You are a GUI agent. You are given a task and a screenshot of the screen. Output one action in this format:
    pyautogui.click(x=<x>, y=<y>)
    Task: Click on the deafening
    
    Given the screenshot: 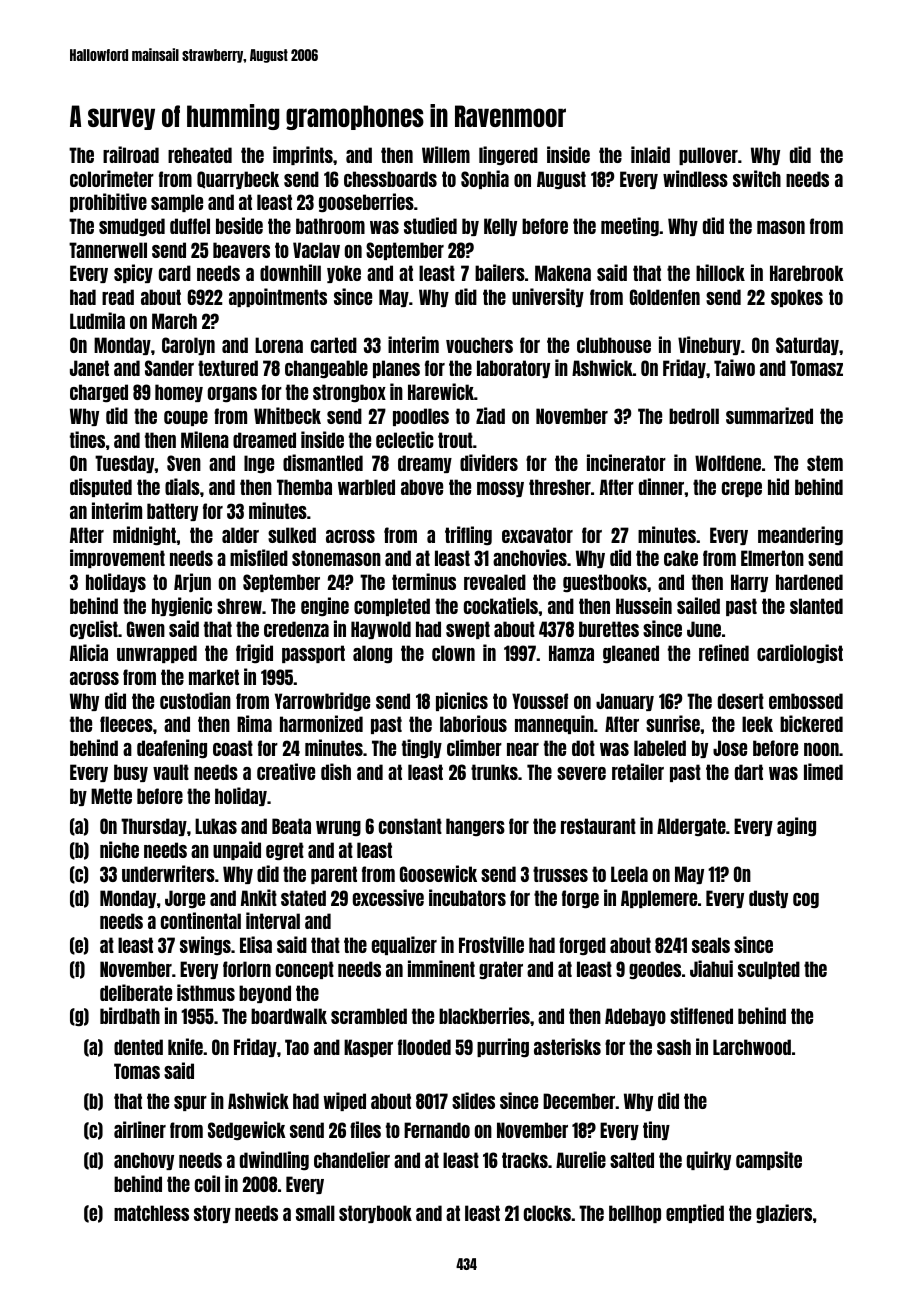 What is the action you would take?
    pyautogui.click(x=172, y=749)
